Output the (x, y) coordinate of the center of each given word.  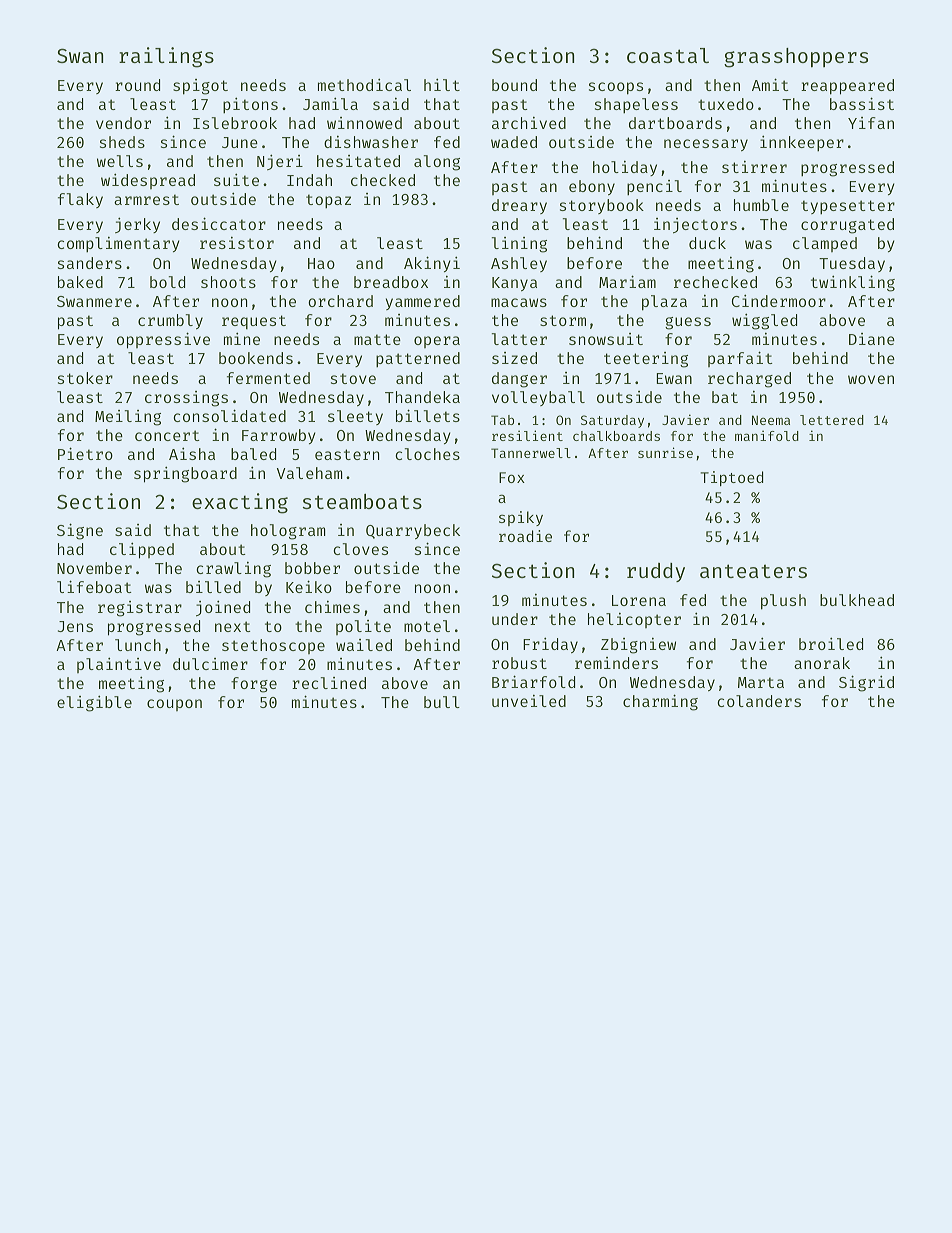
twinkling (853, 283)
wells (120, 161)
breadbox (391, 282)
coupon (174, 705)
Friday (550, 645)
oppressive (163, 340)
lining (519, 245)
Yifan (871, 123)
